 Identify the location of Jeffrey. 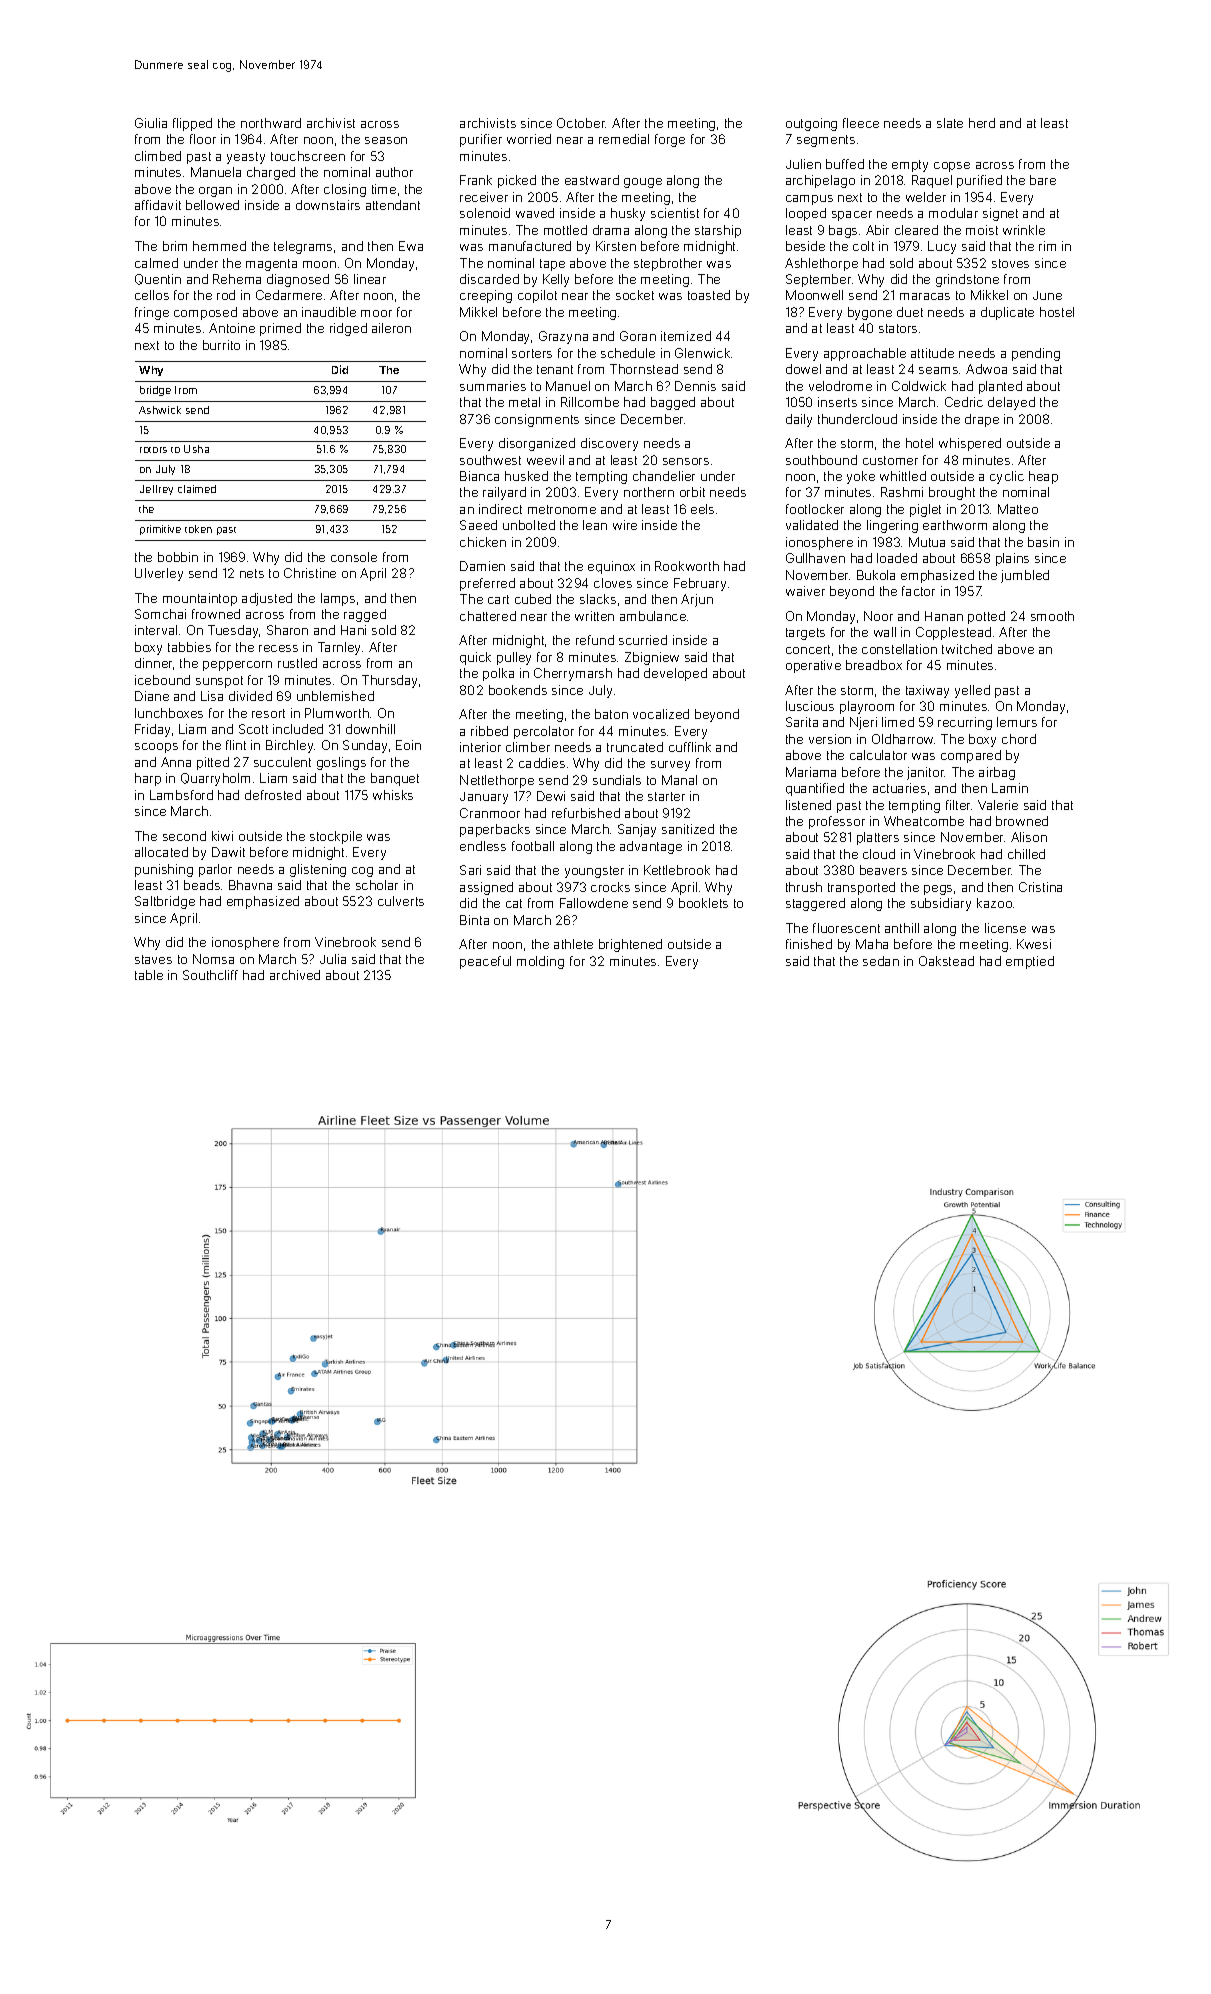
(156, 490).
